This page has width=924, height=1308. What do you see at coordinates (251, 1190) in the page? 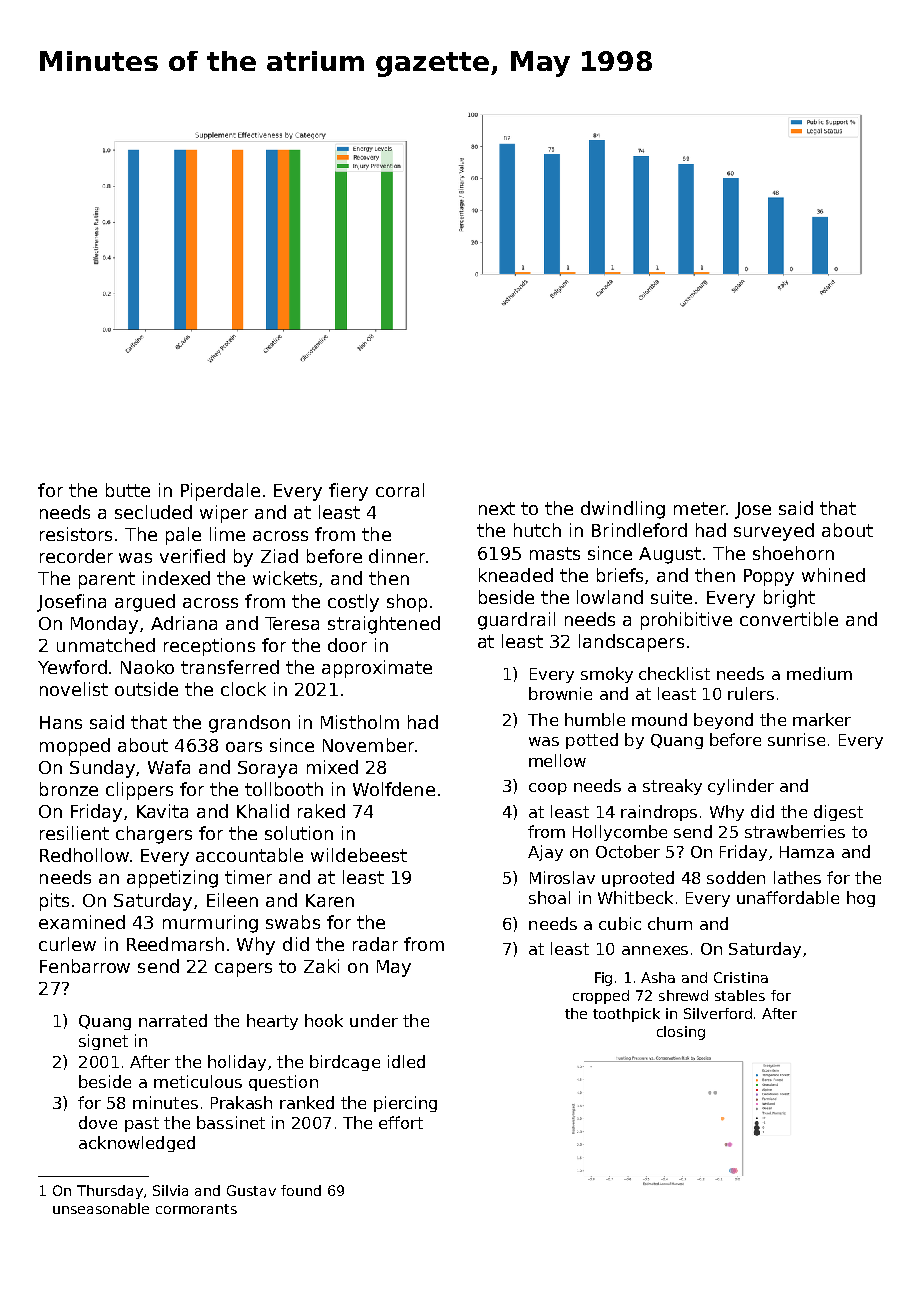
I see `Gustav` at bounding box center [251, 1190].
